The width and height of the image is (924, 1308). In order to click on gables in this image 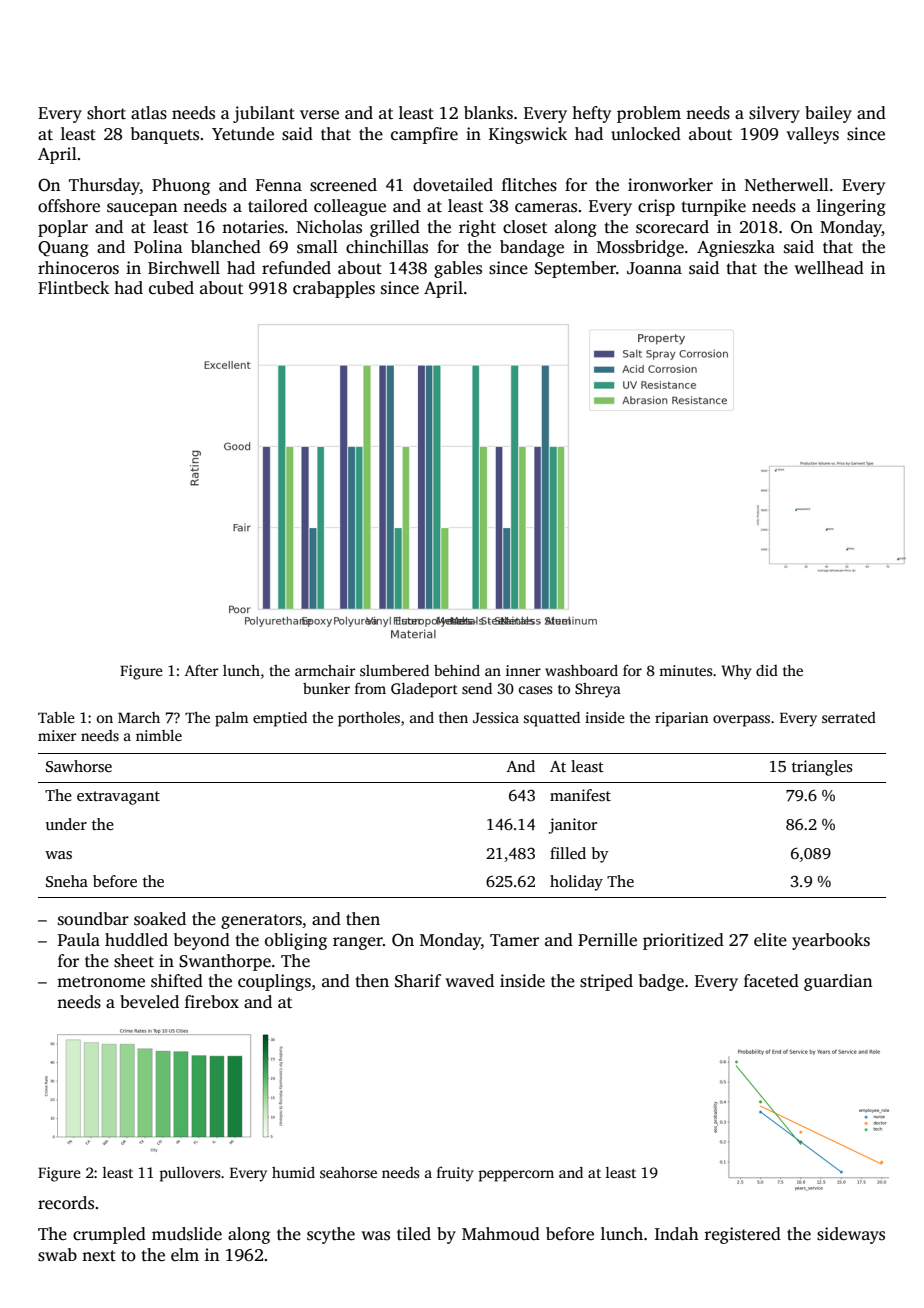, I will do `click(458, 269)`.
